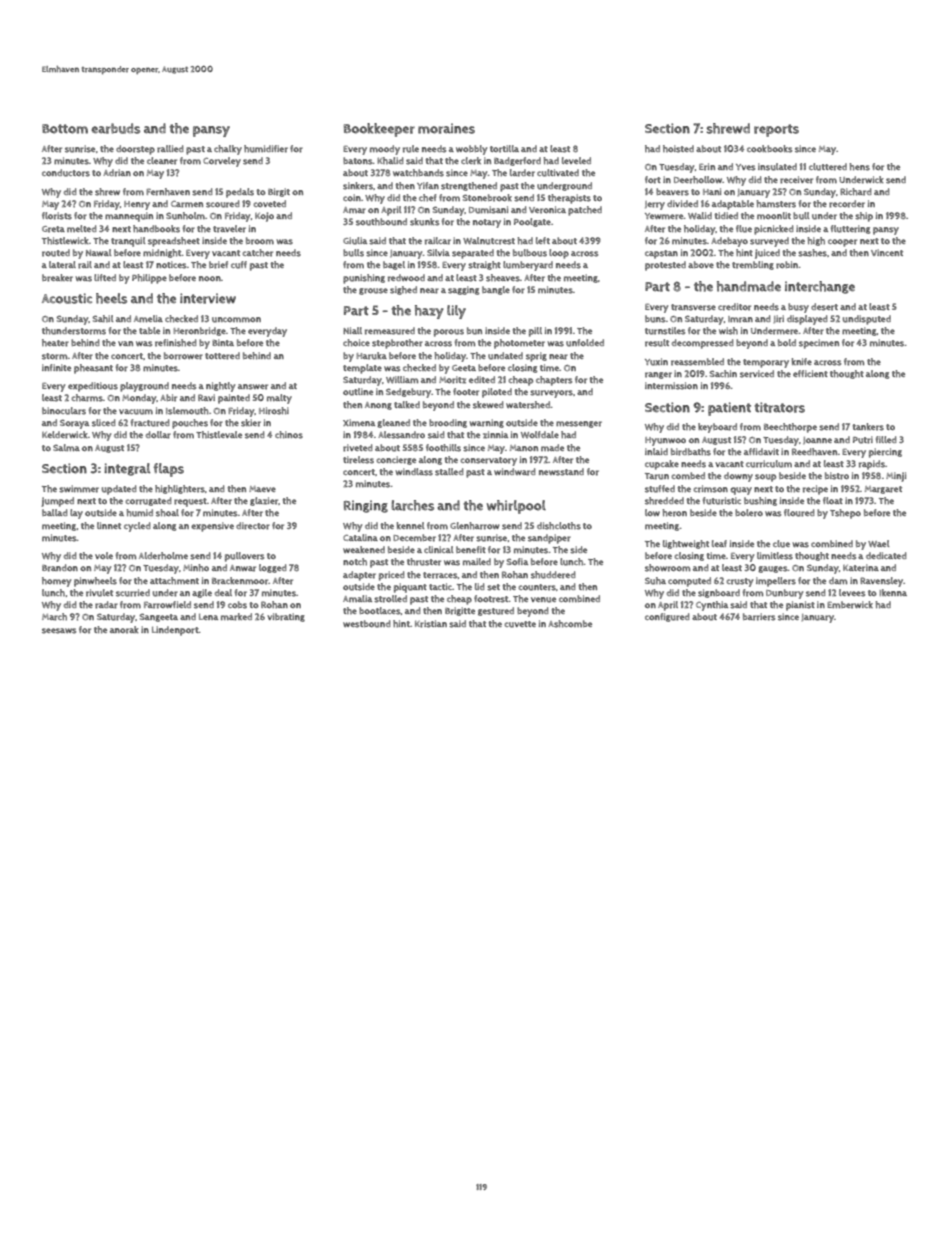  Describe the element at coordinates (133, 593) in the screenshot. I see `scurried` at that location.
